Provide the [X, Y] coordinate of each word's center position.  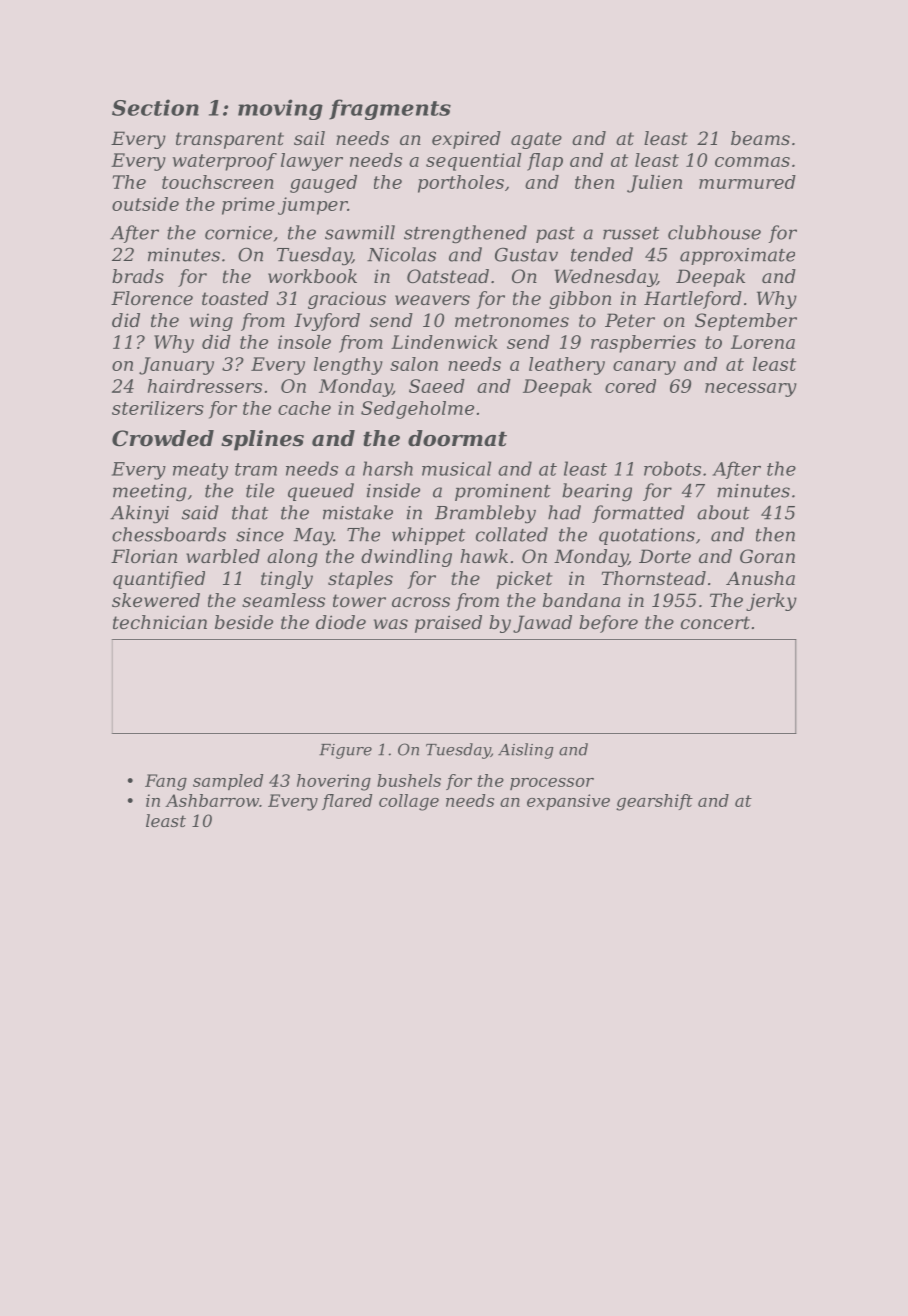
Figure [345, 751]
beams [760, 138]
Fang [166, 782]
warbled [223, 556]
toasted [235, 298]
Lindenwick [444, 342]
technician [160, 622]
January [176, 366]
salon [414, 364]
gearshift [654, 802]
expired [466, 140]
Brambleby [485, 514]
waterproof [224, 162]
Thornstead [653, 578]
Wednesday [605, 278]
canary [644, 368]
